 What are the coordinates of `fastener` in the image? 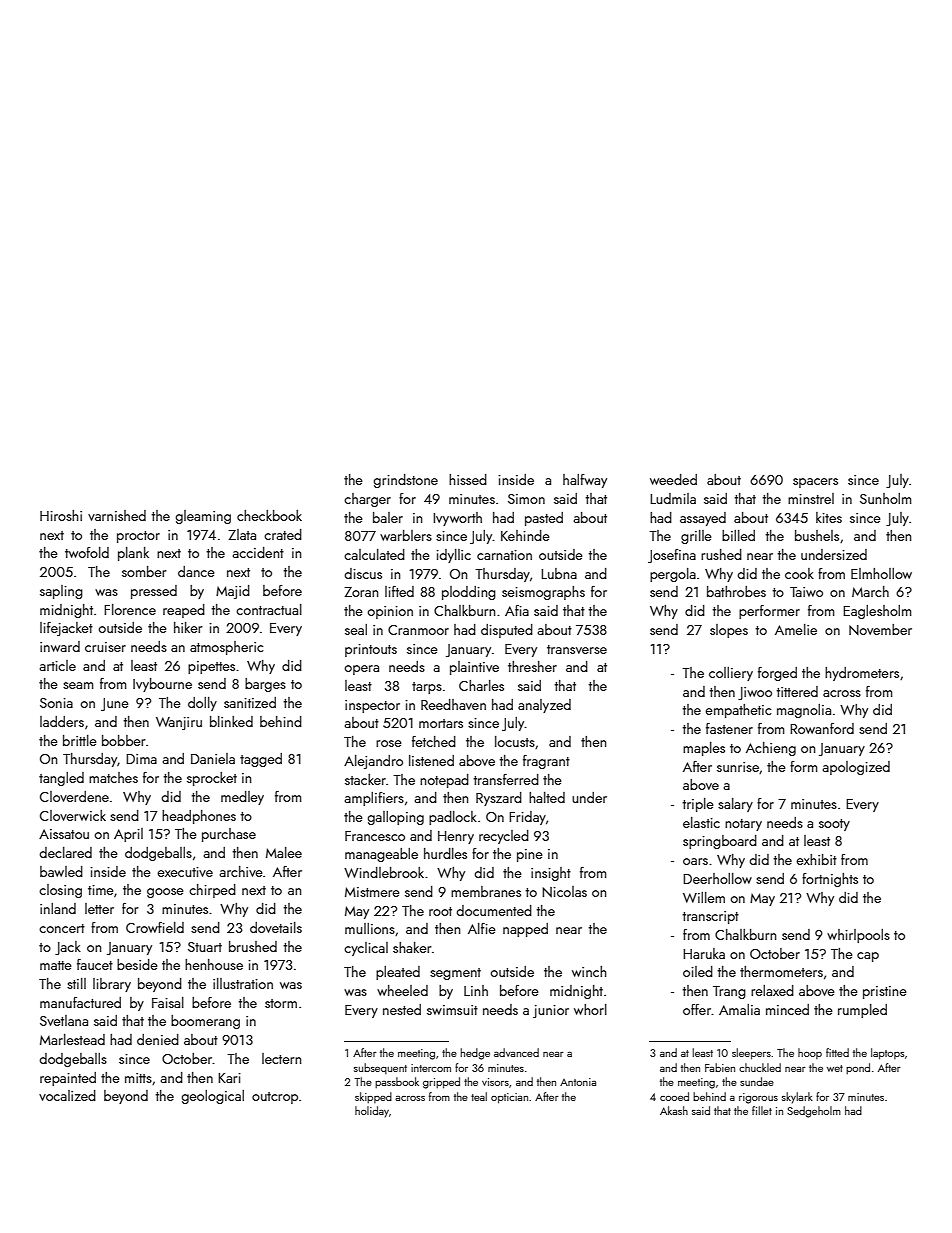 It's located at (729, 728).
